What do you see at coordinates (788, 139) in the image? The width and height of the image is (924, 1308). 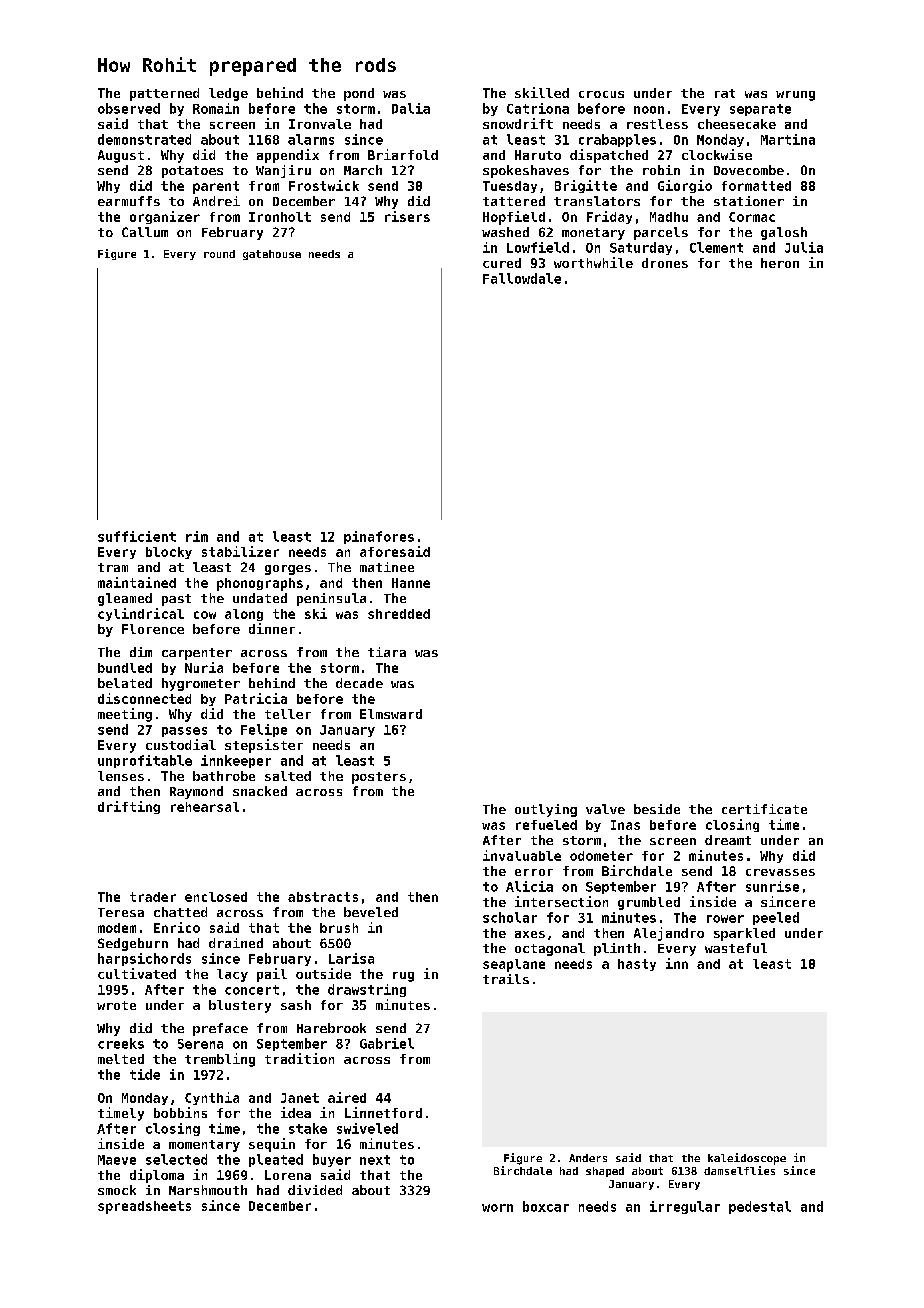 I see `Martina` at bounding box center [788, 139].
